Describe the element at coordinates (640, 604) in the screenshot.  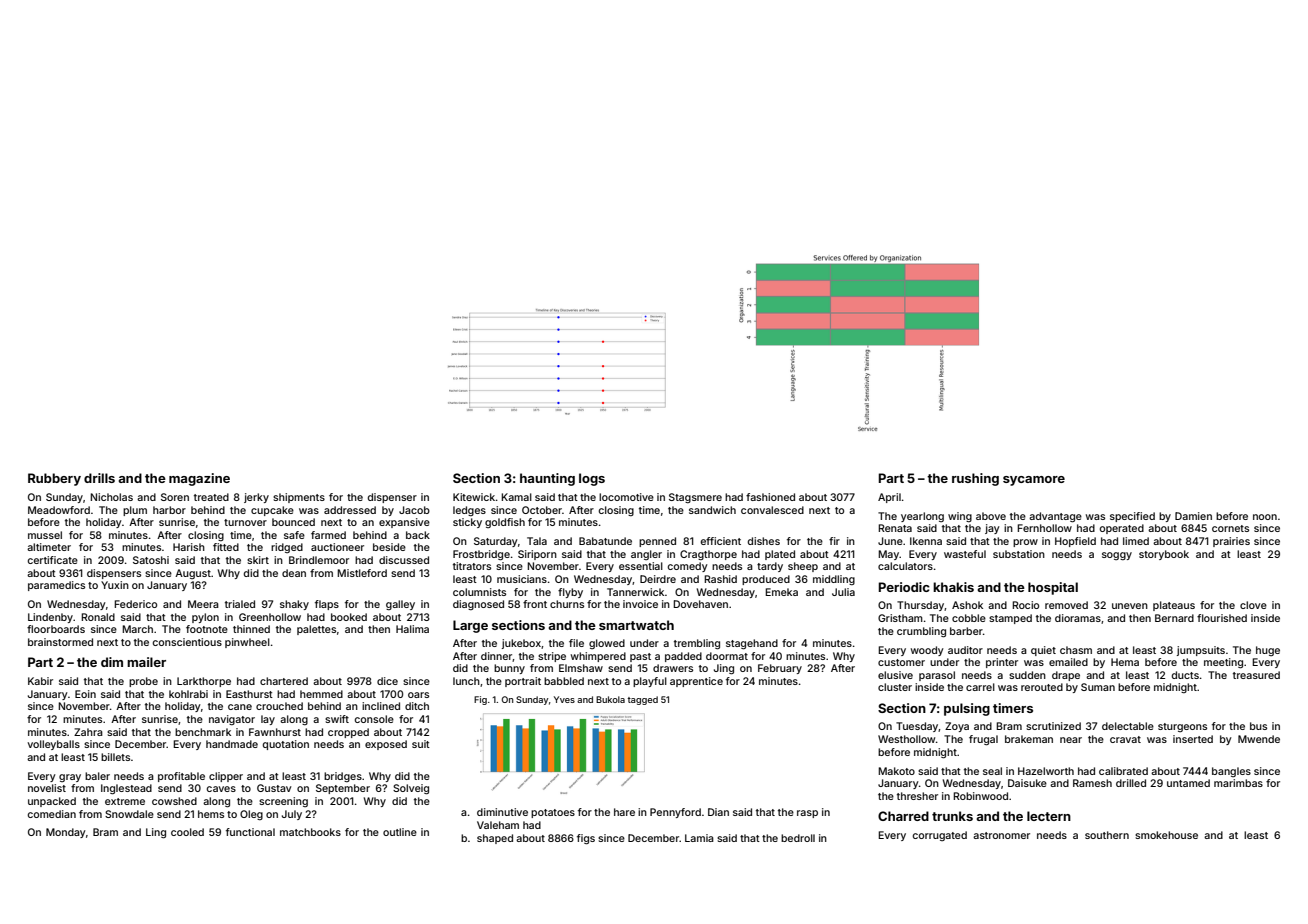
I see `invoice` at that location.
